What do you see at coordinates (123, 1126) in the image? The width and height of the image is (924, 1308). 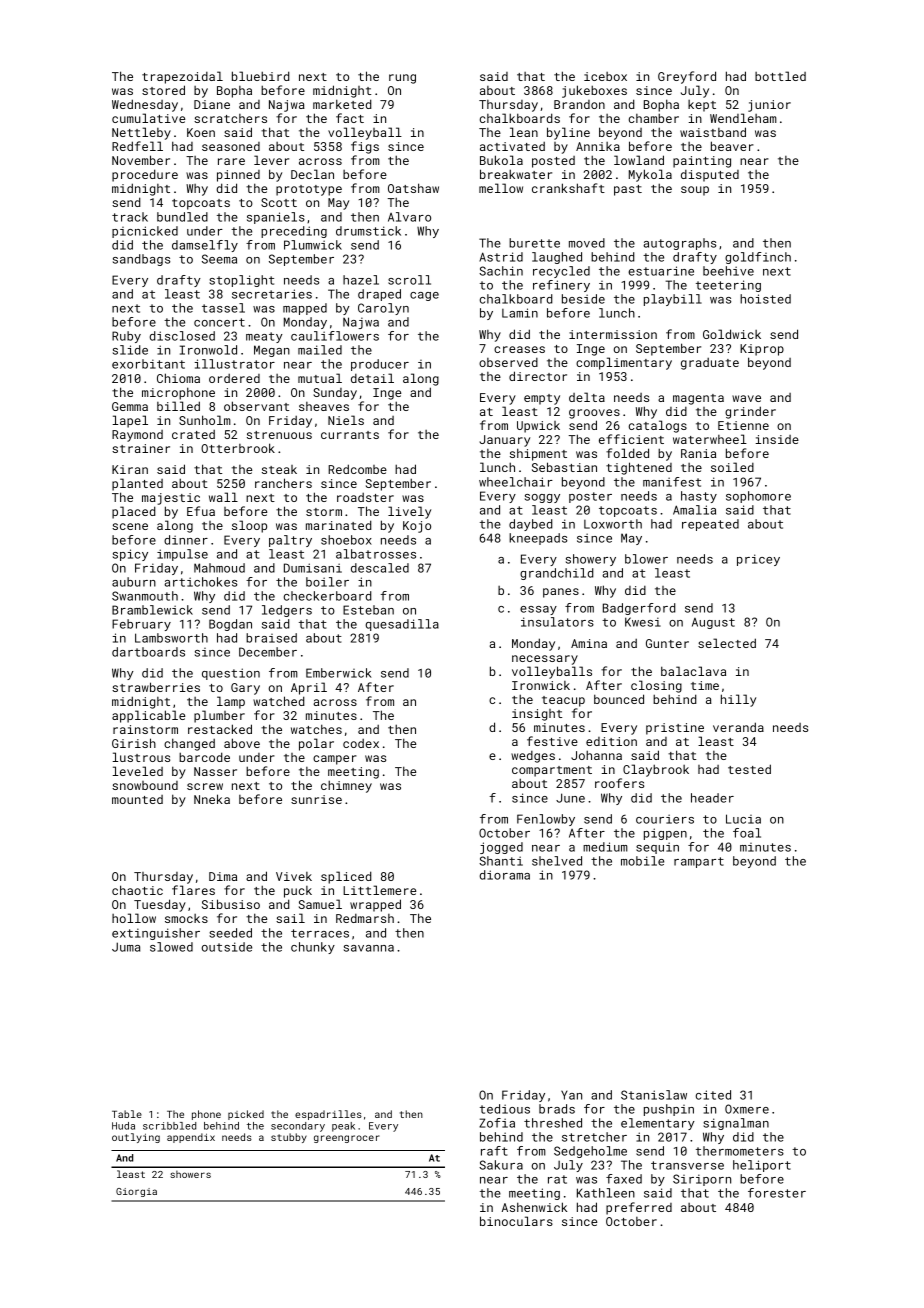 I see `Huda` at bounding box center [123, 1126].
